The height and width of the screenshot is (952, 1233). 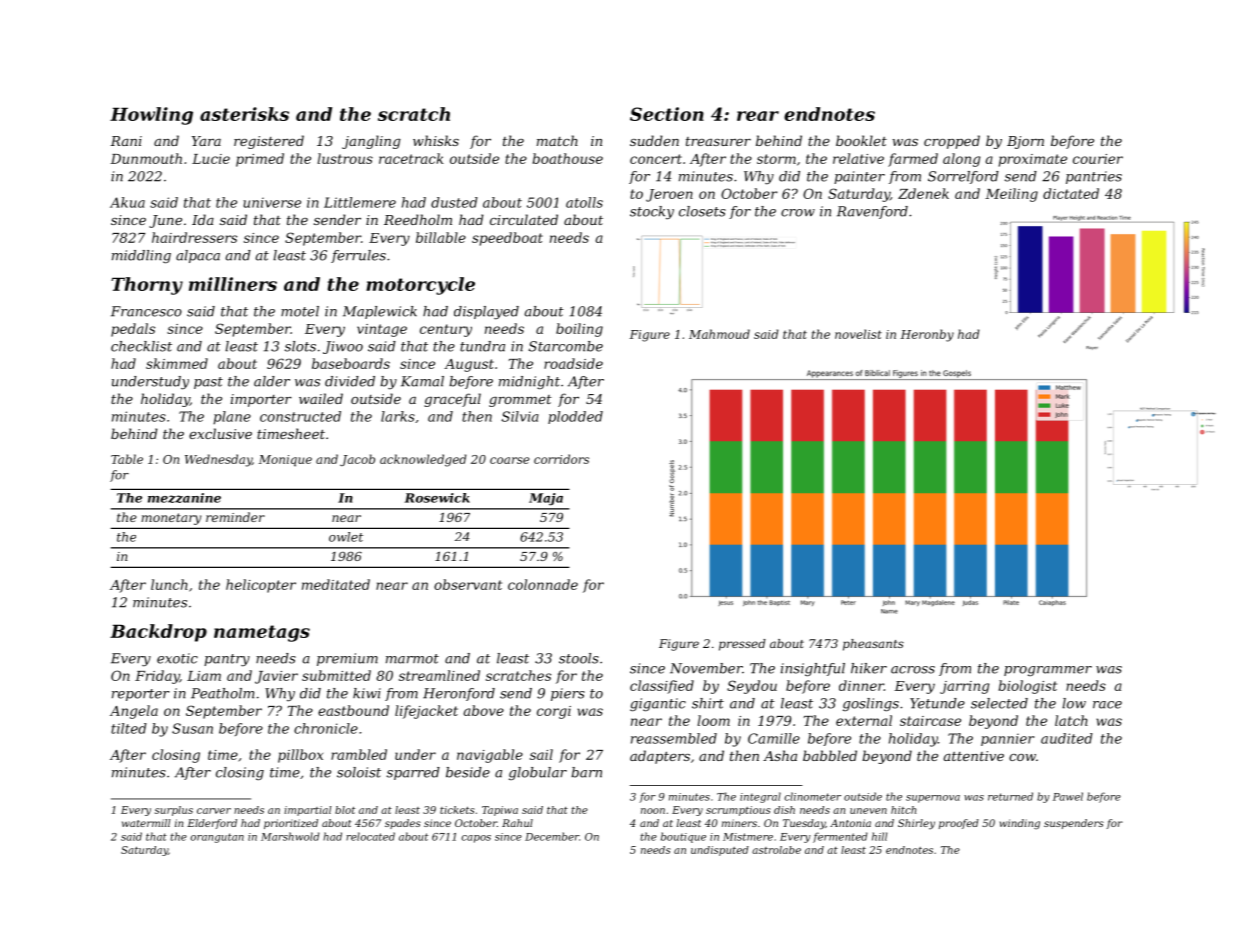 What do you see at coordinates (927, 335) in the screenshot?
I see `Heronby` at bounding box center [927, 335].
